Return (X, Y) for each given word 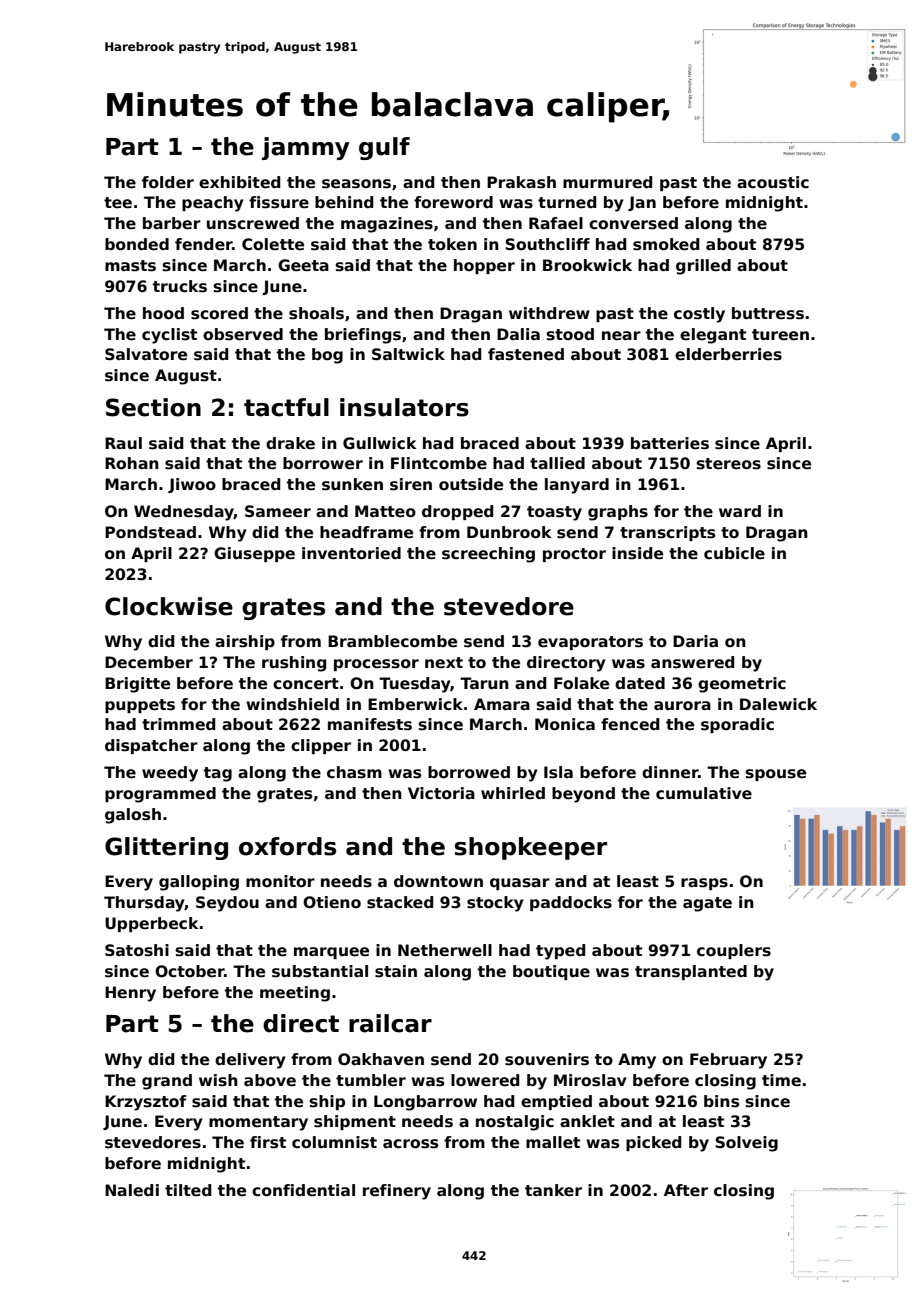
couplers (734, 951)
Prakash (521, 182)
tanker (553, 1190)
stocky (495, 904)
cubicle (734, 553)
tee (118, 203)
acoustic (773, 182)
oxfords (287, 846)
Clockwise (169, 606)
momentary (258, 1123)
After (686, 1190)
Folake (581, 683)
